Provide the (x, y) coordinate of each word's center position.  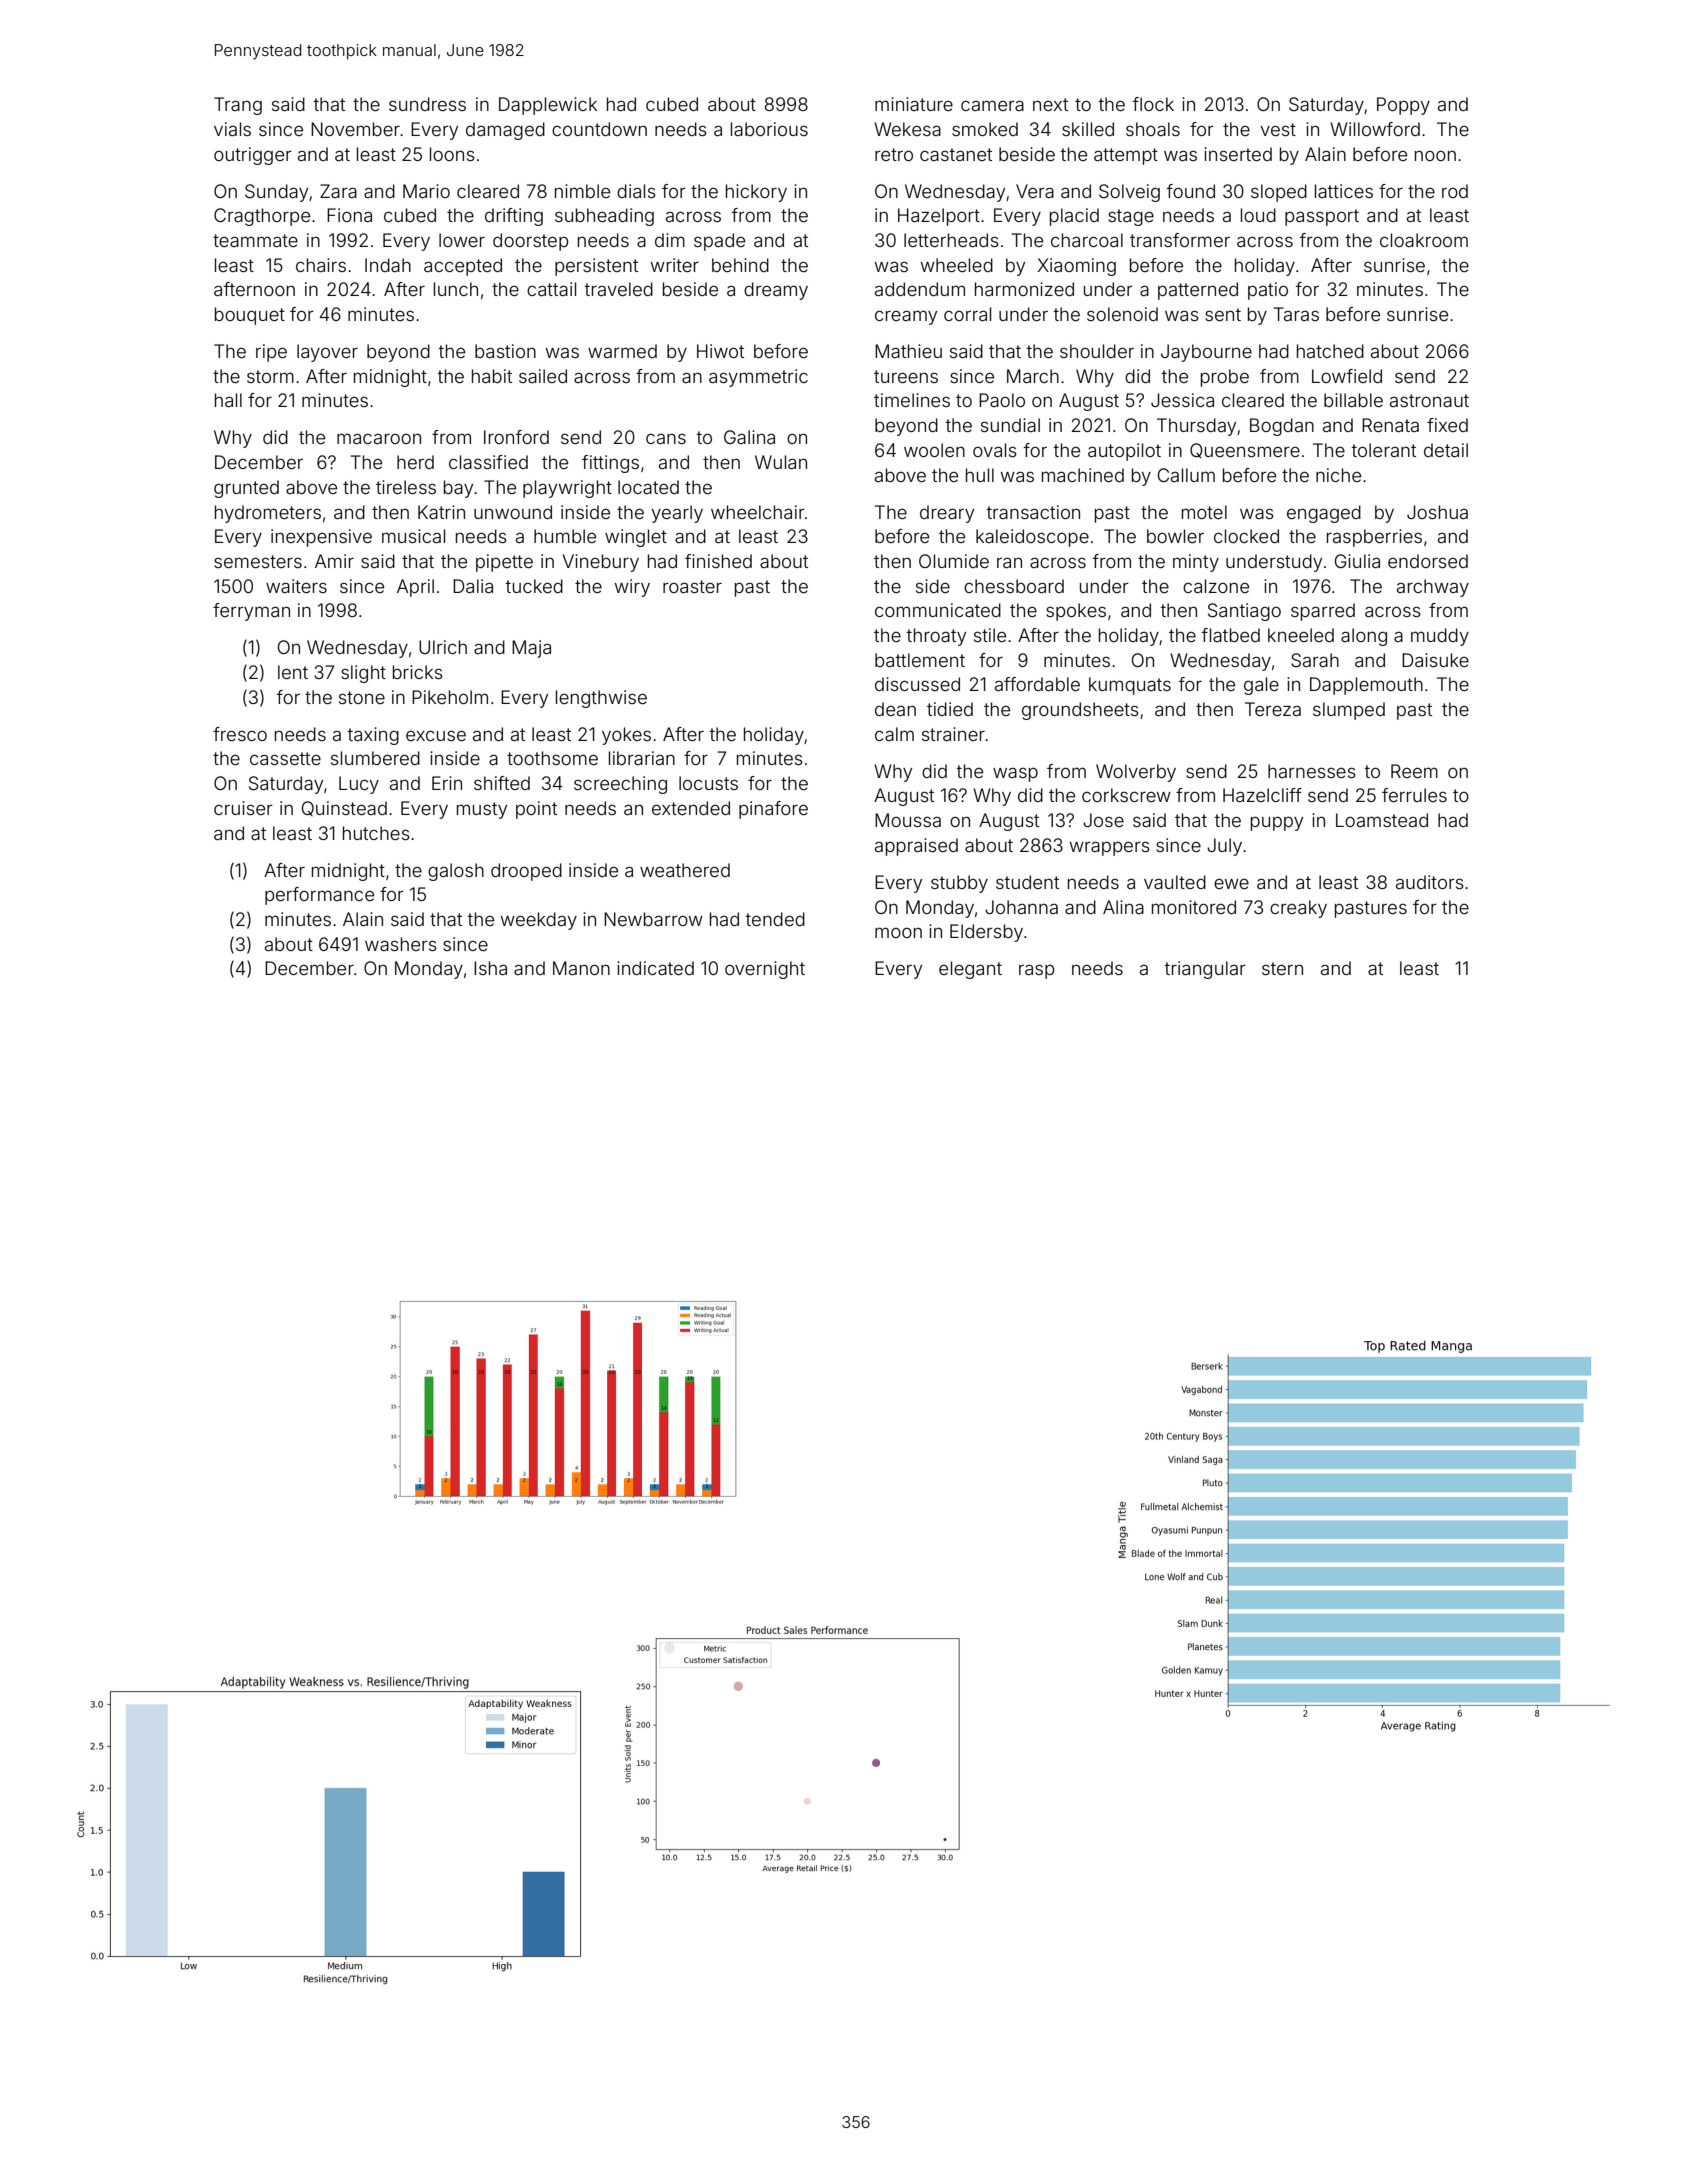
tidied (950, 709)
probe (1225, 378)
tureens (906, 376)
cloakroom (1424, 240)
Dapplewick (548, 106)
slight (363, 674)
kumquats (1130, 686)
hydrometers (268, 514)
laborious (769, 129)
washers (401, 944)
